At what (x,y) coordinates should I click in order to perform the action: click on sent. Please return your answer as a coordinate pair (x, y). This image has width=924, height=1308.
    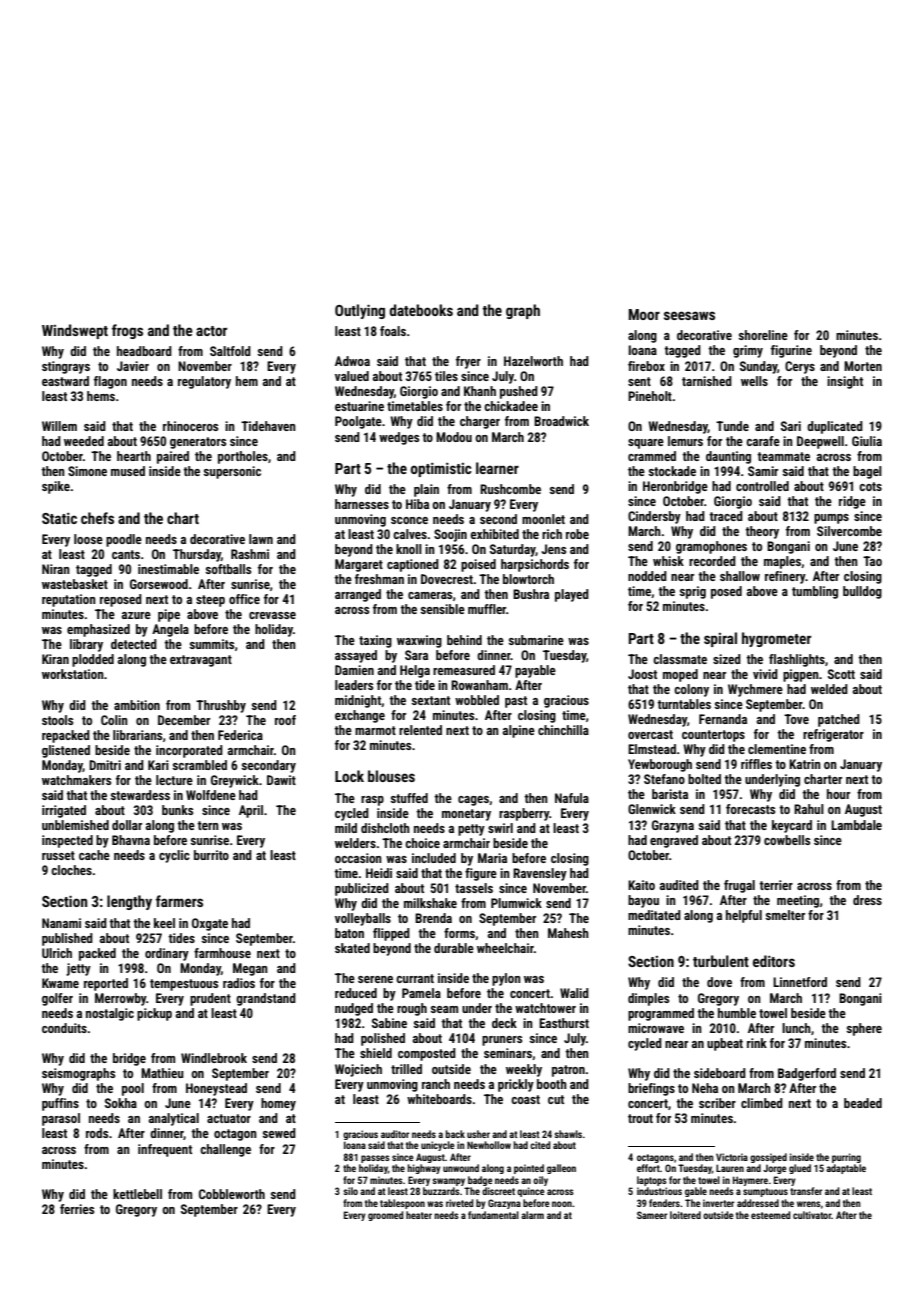
    Looking at the image, I should click on (639, 381).
